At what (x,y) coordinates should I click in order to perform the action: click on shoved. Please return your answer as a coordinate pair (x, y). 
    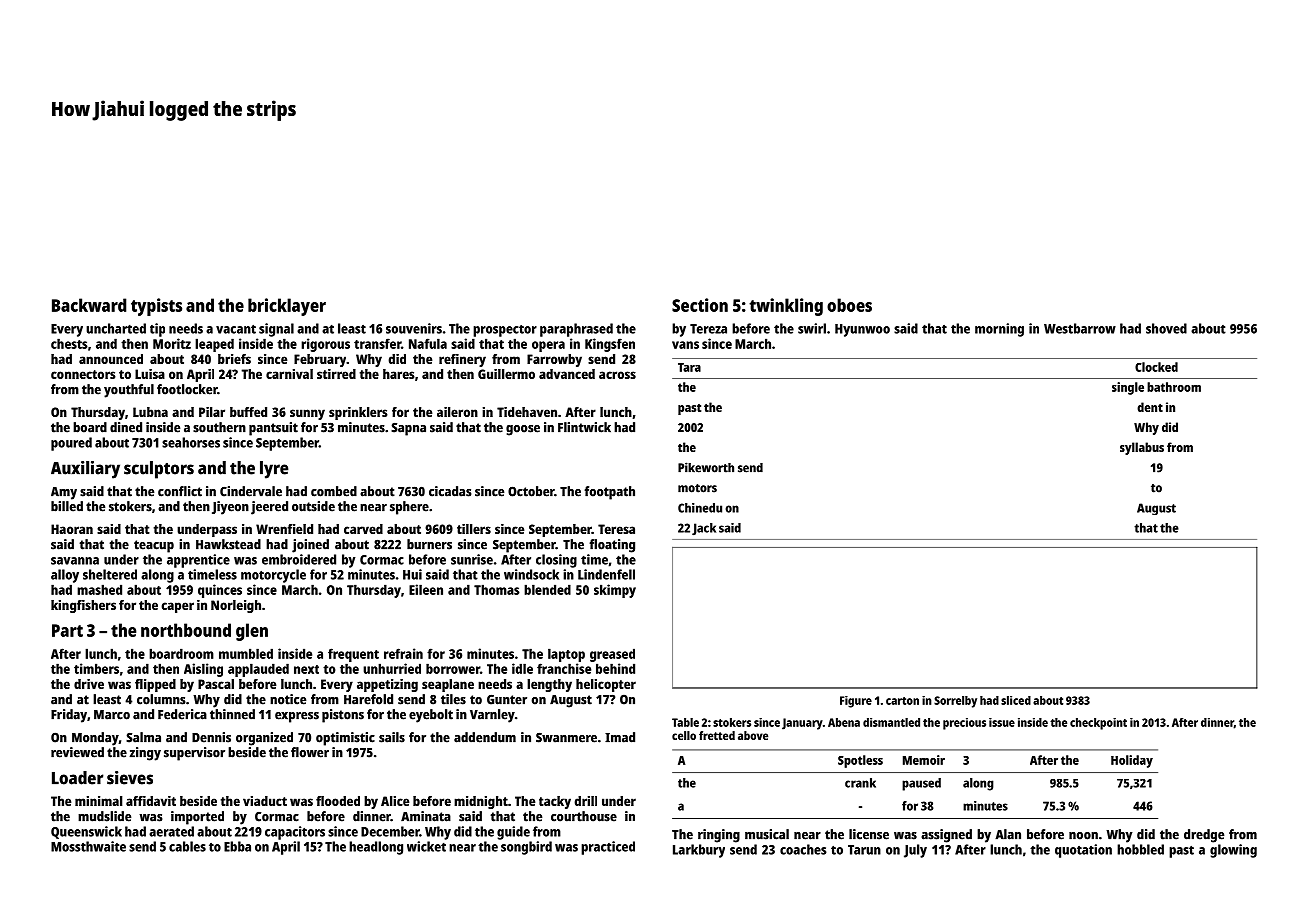
    Looking at the image, I should click on (1166, 328).
